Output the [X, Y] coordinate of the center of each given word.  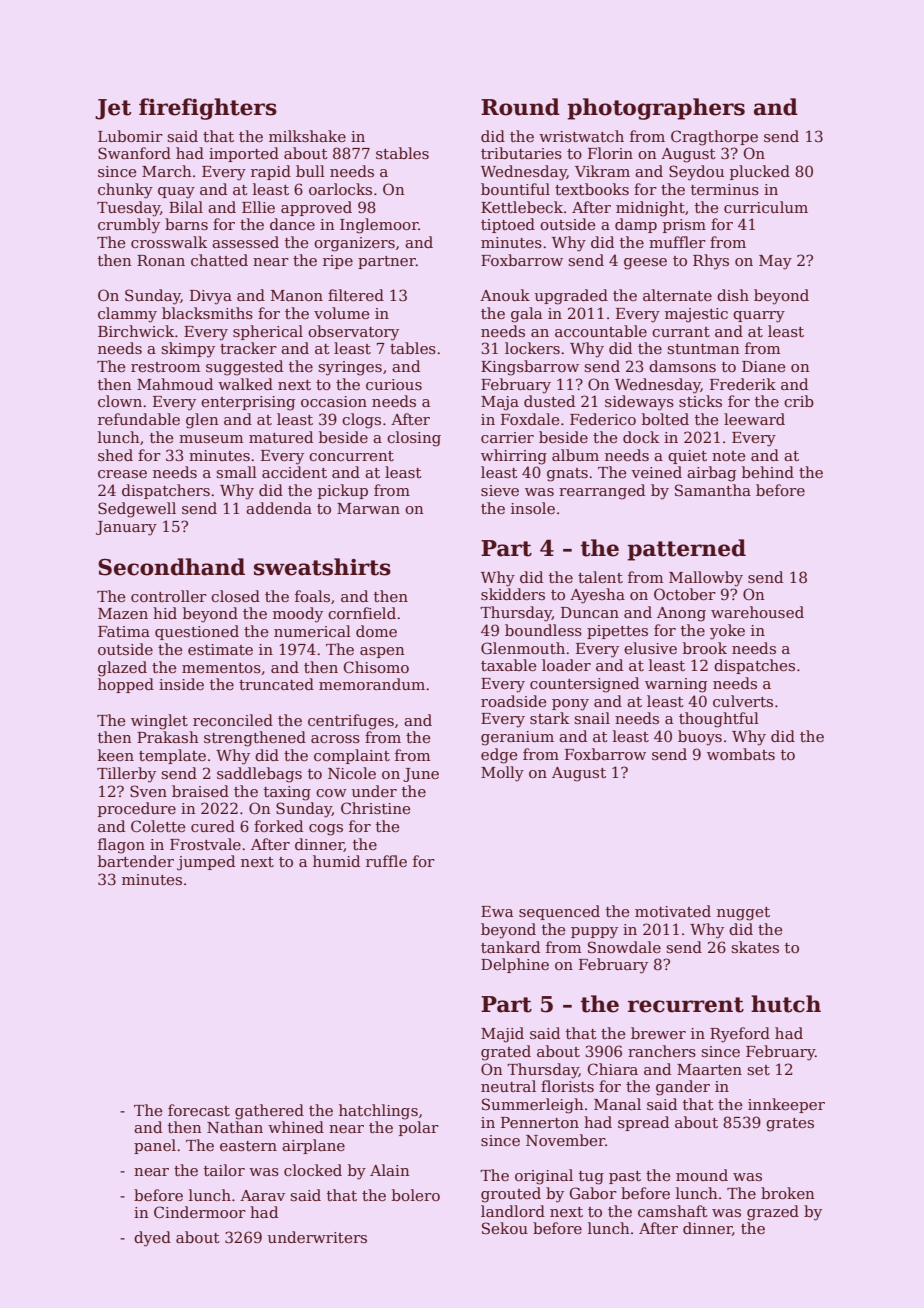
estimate [220, 649]
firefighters [208, 109]
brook [705, 648]
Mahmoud [175, 384]
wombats [741, 754]
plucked [760, 172]
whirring [514, 457]
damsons [682, 366]
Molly [502, 774]
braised [200, 791]
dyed [152, 1239]
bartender [136, 861]
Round [520, 107]
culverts [743, 701]
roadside [513, 701]
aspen [382, 652]
